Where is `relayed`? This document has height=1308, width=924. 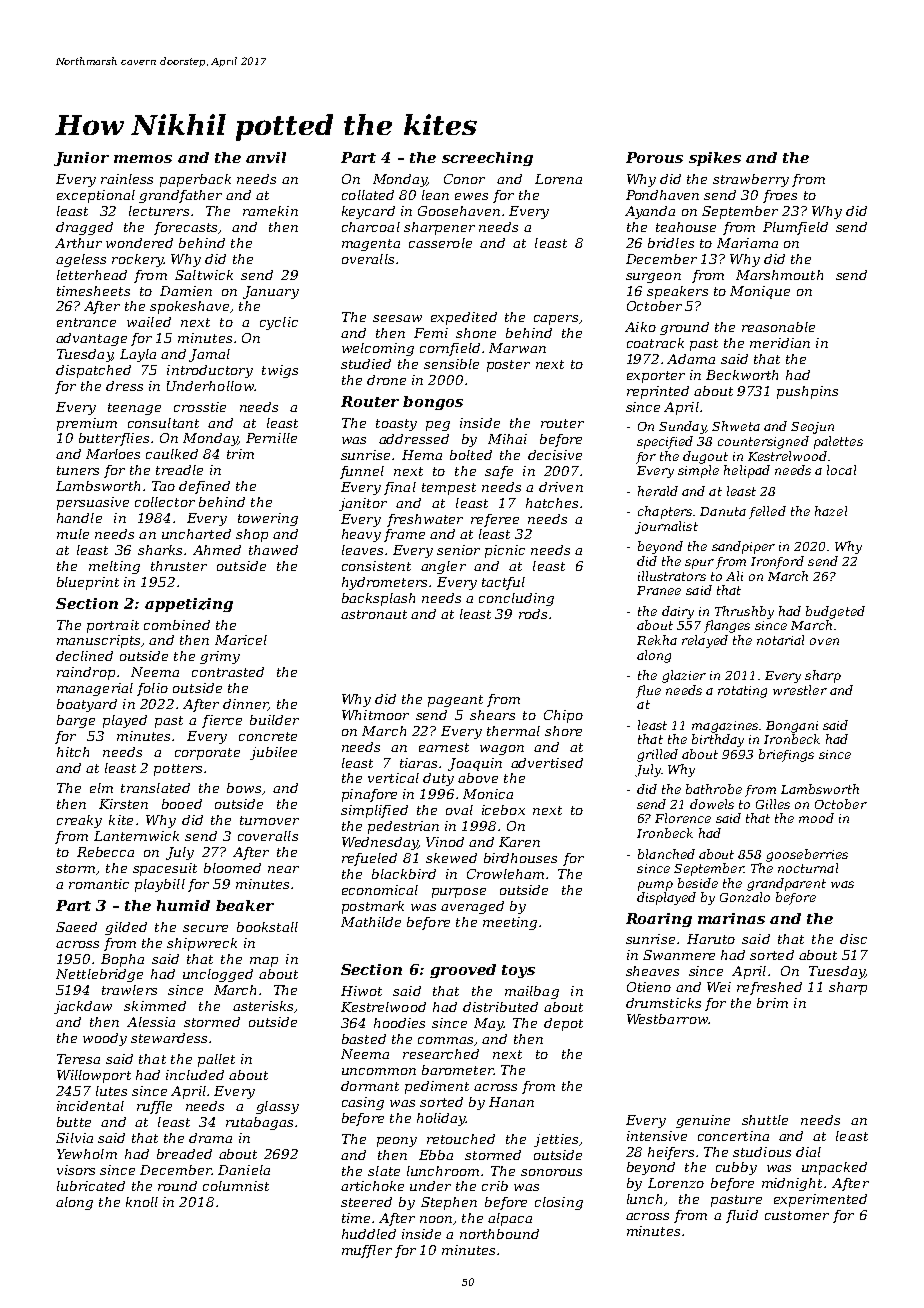
relayed is located at coordinates (705, 641).
